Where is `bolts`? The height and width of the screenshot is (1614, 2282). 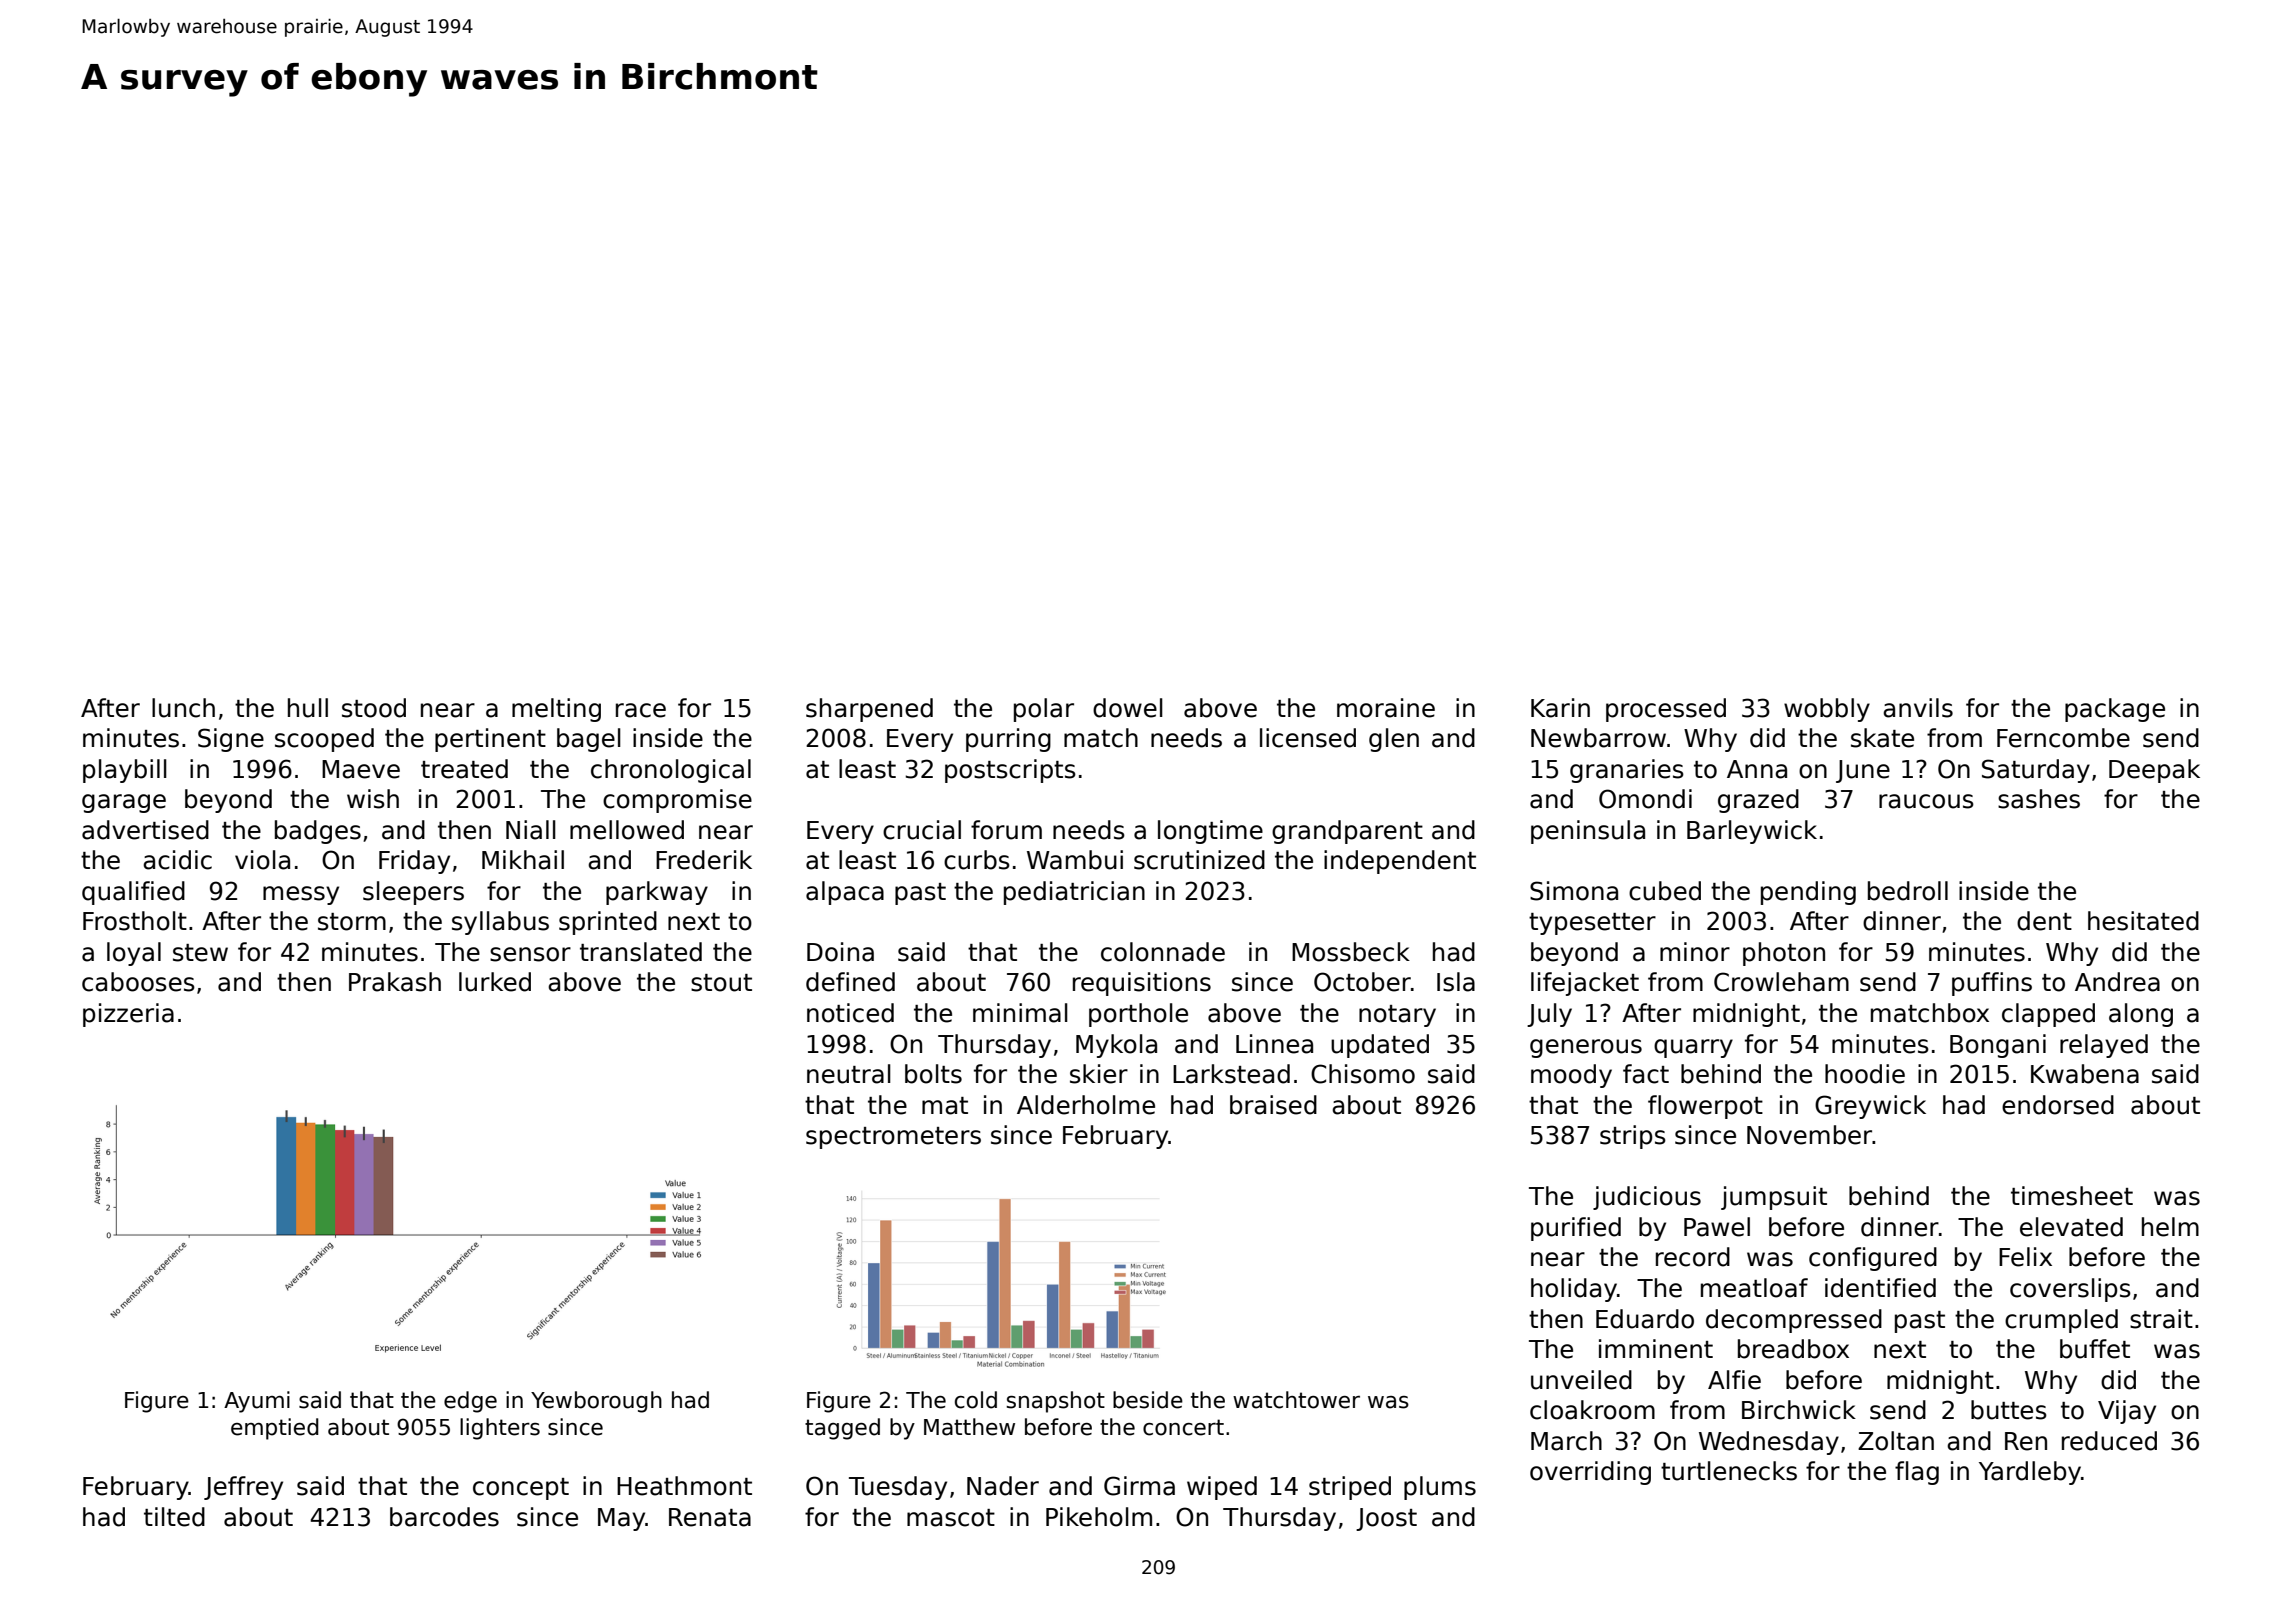
bolts is located at coordinates (933, 1074).
